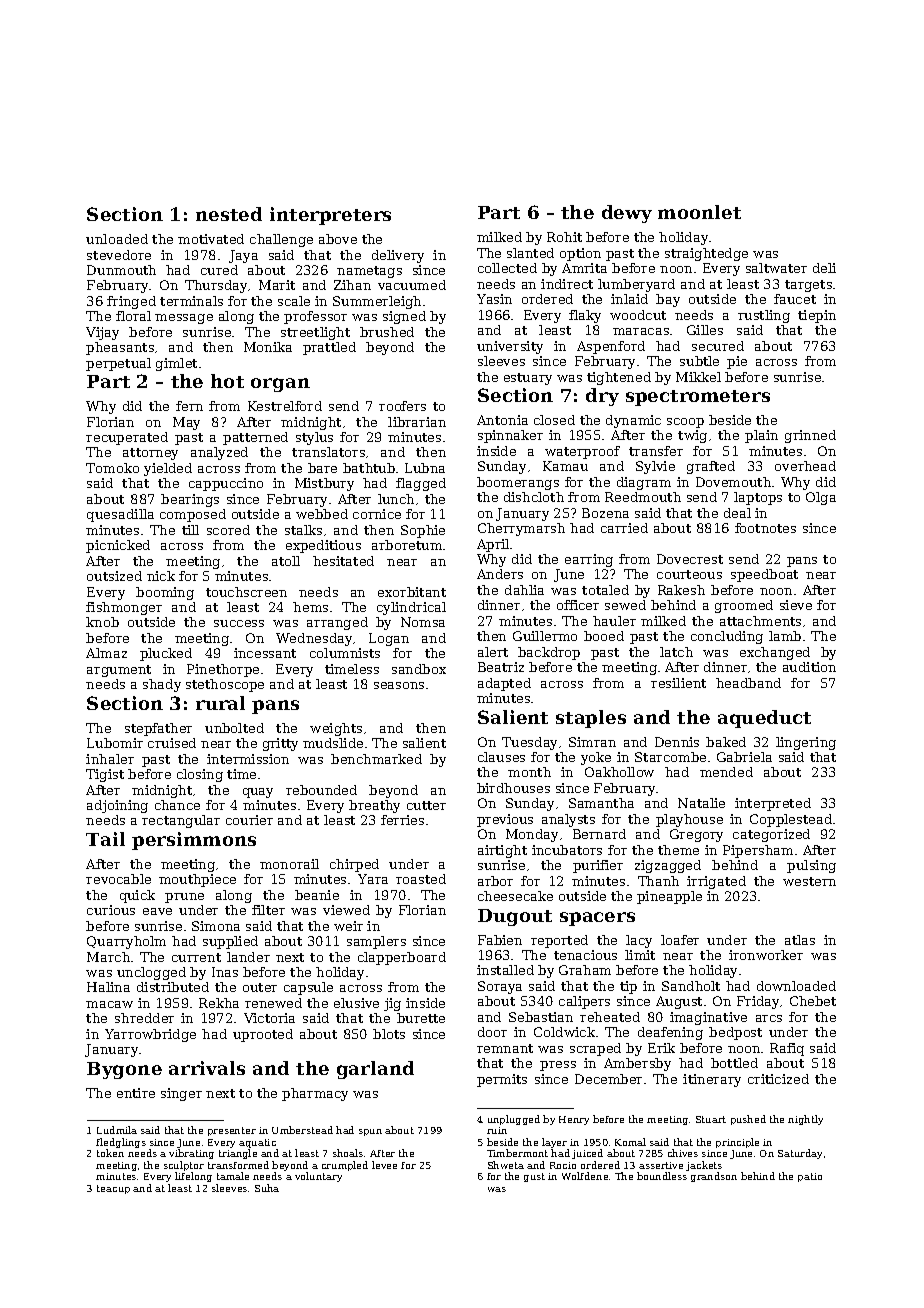 This image has height=1308, width=924. I want to click on Anders, so click(500, 574).
